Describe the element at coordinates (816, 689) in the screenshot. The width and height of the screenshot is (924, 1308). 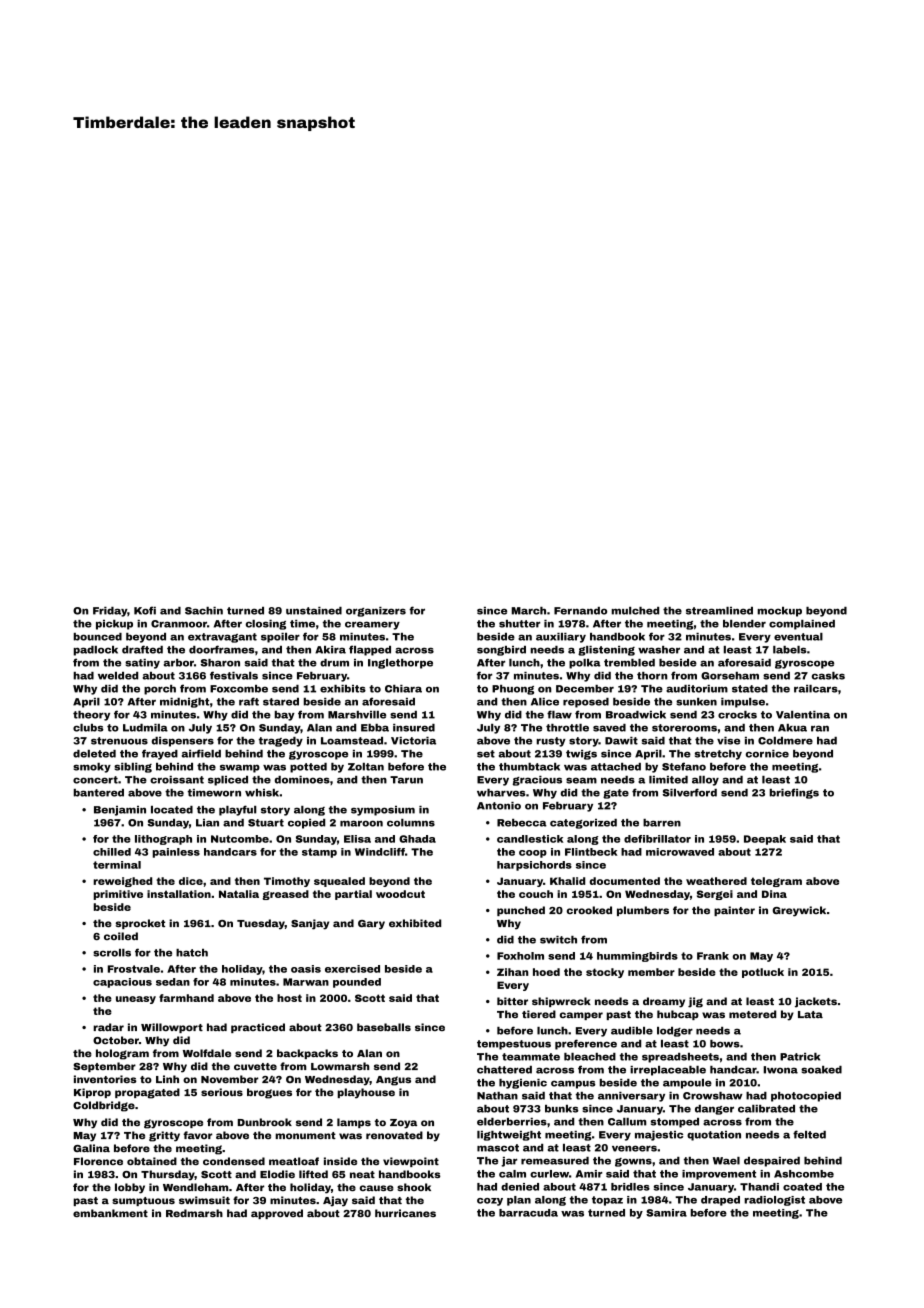
I see `railcars` at that location.
